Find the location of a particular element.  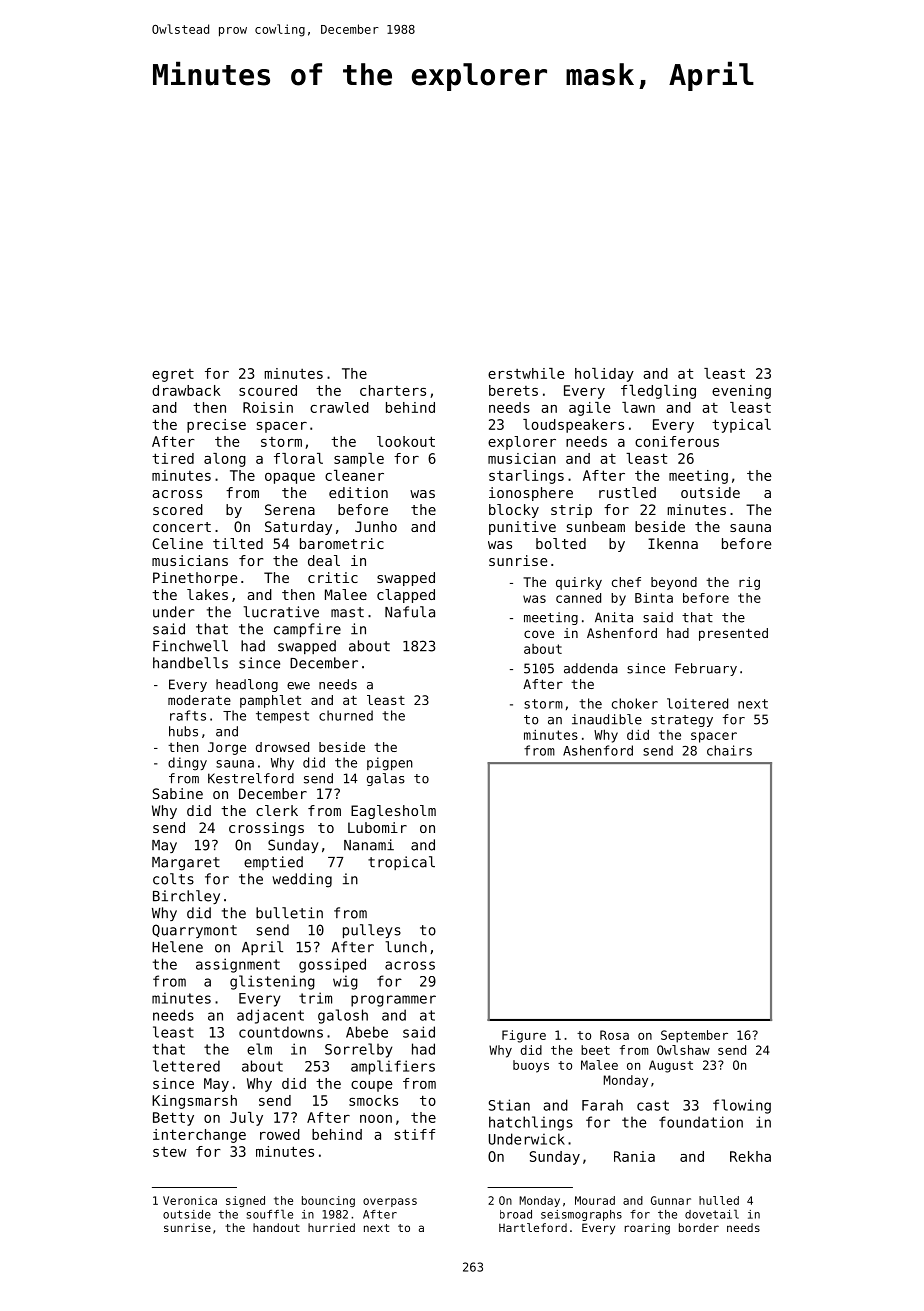

bouncing is located at coordinates (328, 1201).
